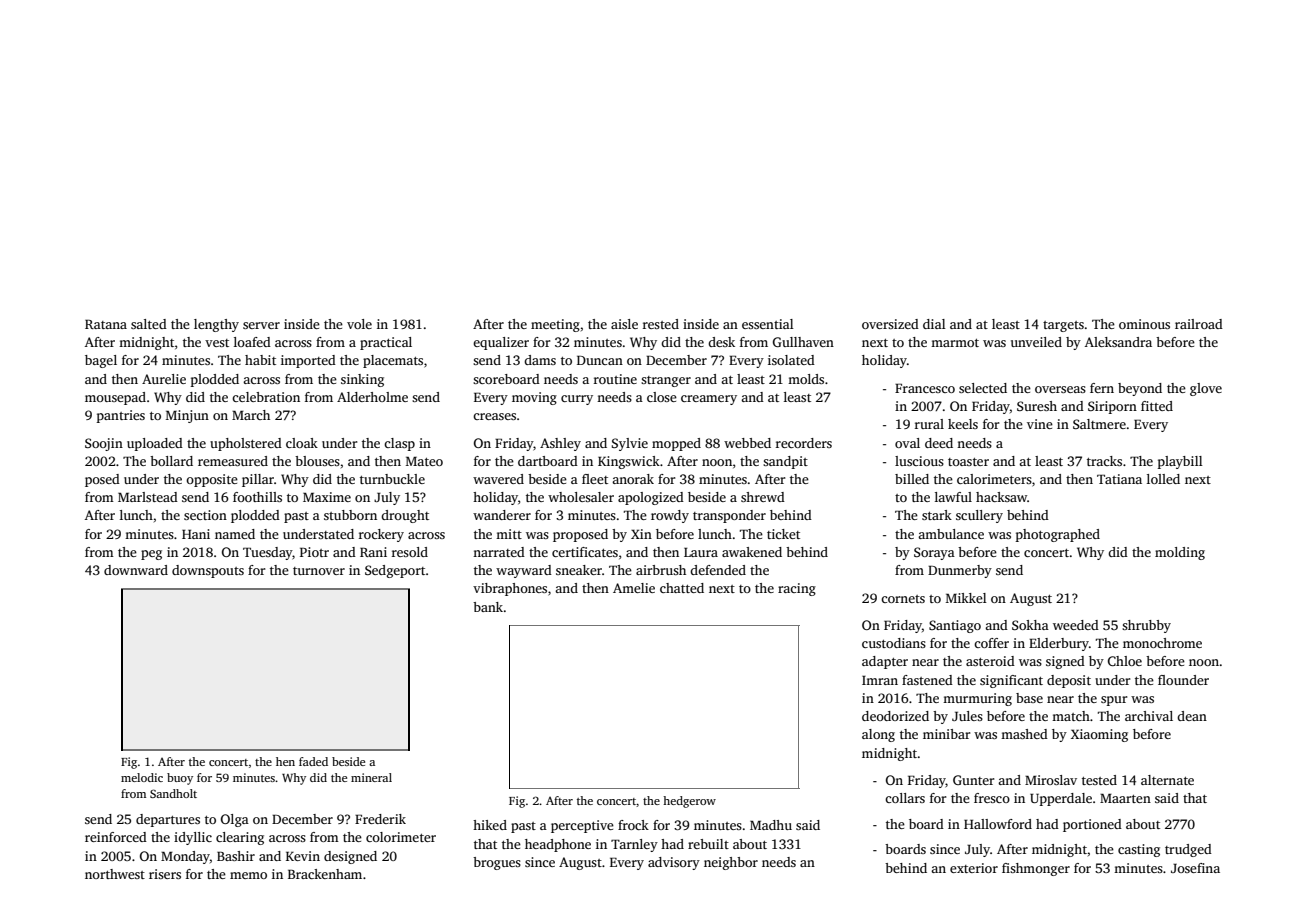 This document has height=924, width=1308. What do you see at coordinates (372, 397) in the document?
I see `Alderholme` at bounding box center [372, 397].
